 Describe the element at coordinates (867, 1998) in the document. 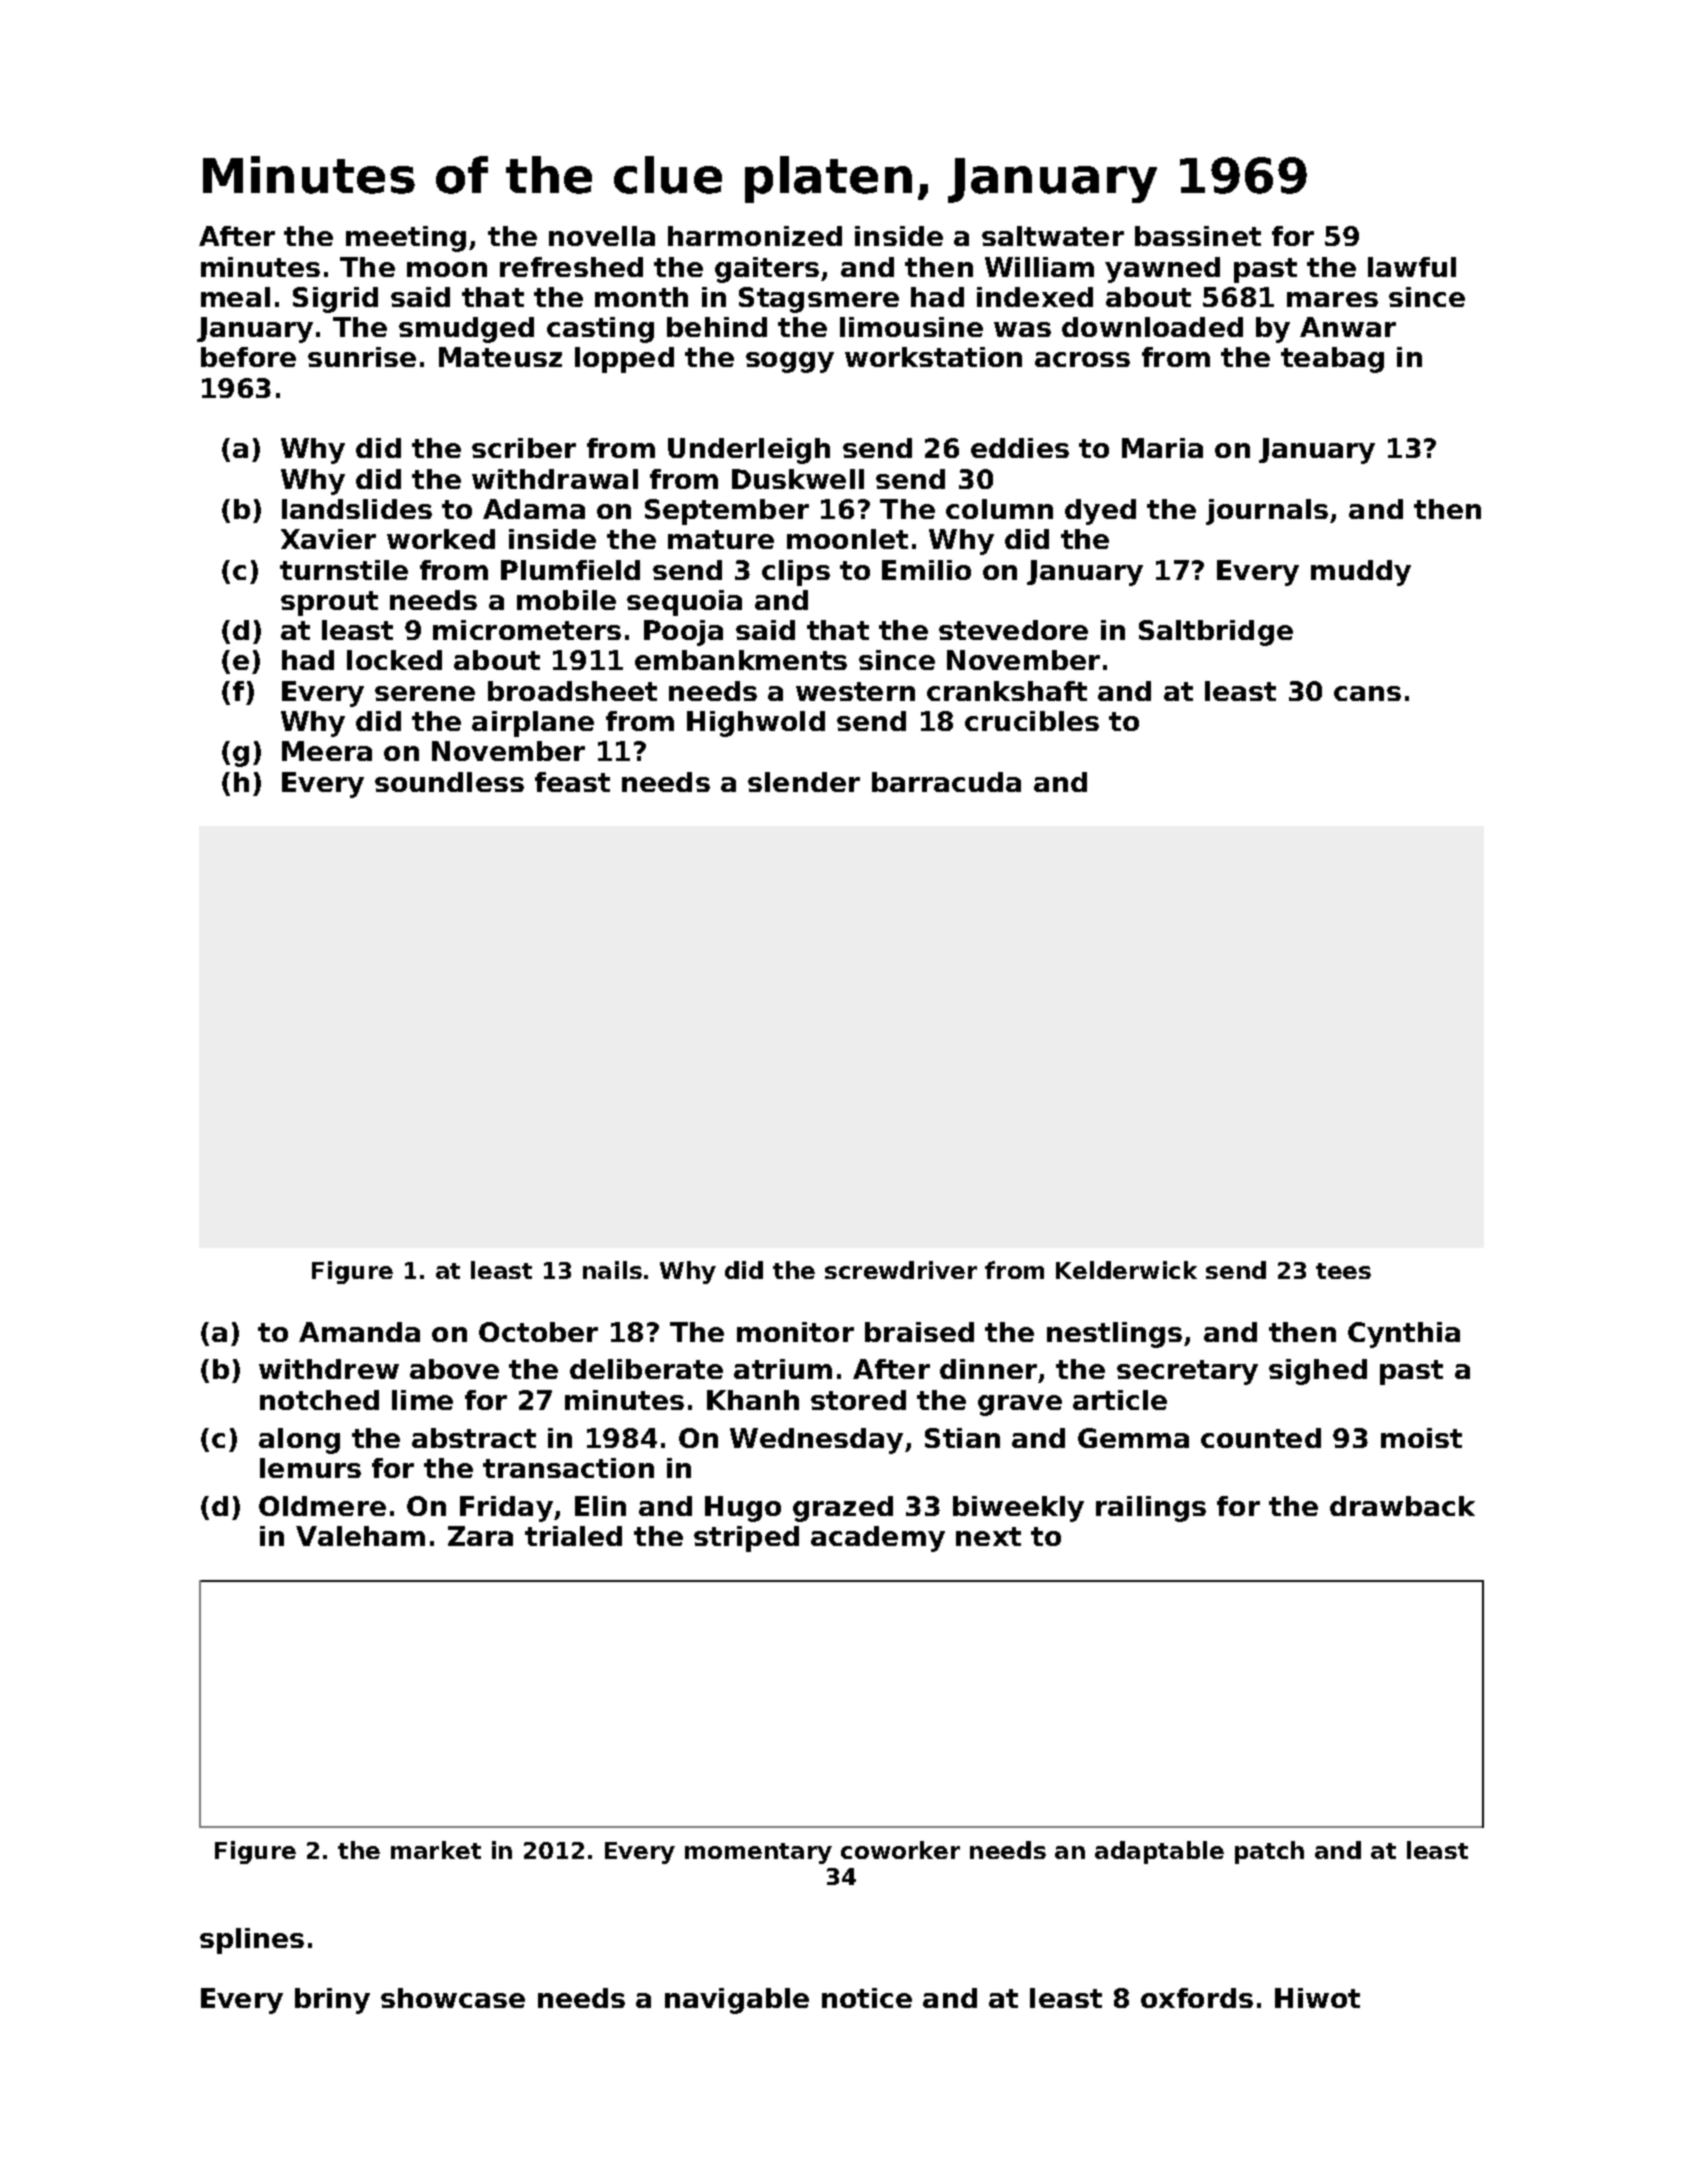

I see `notice` at that location.
